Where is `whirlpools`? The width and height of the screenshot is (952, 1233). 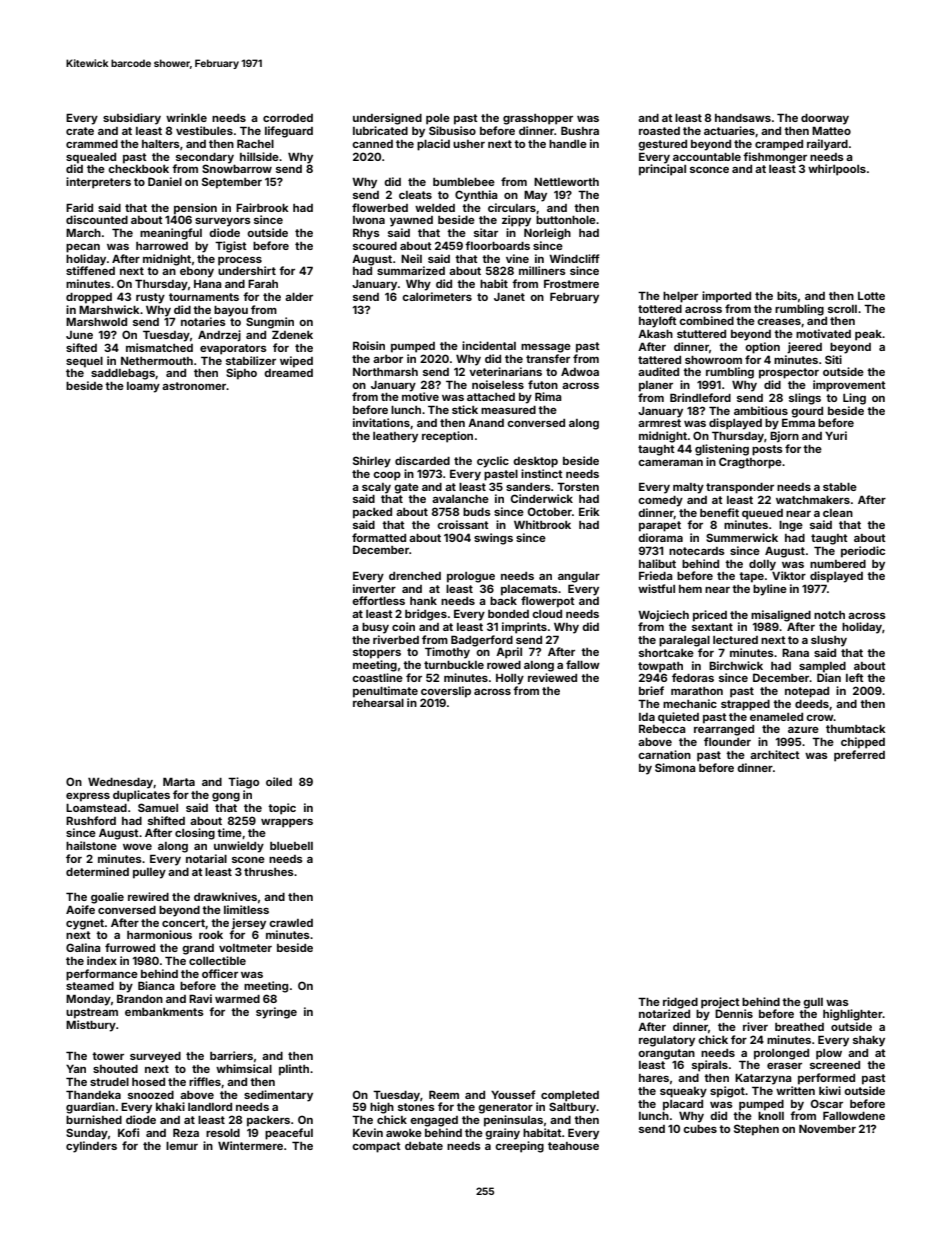
whirlpools is located at coordinates (837, 170).
